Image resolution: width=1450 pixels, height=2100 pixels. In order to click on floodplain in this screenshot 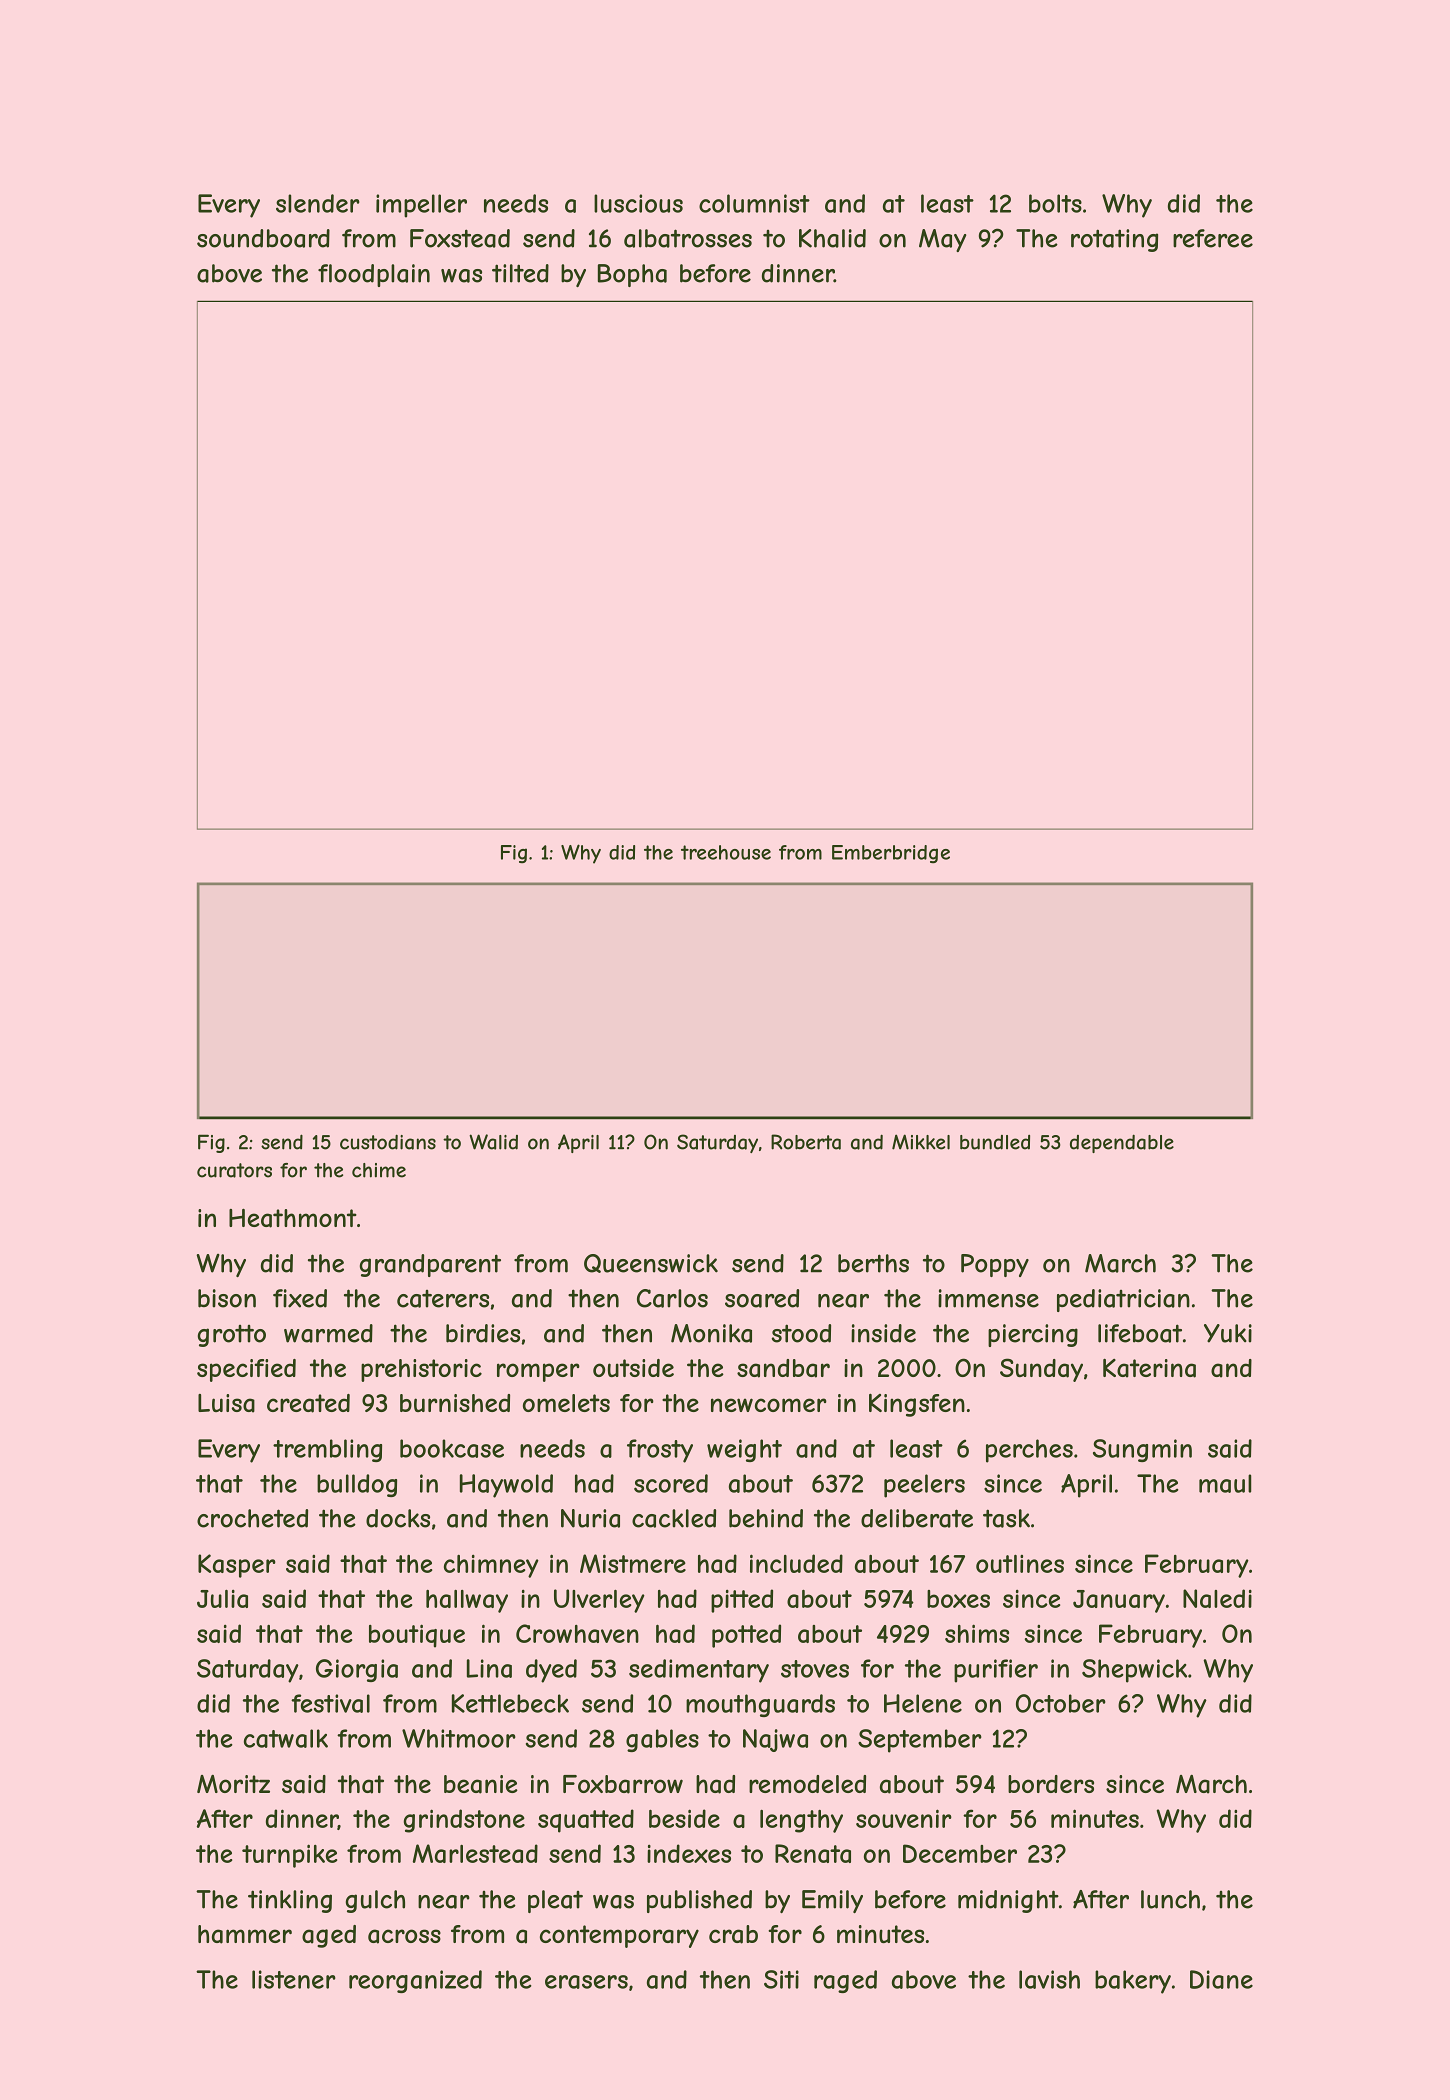, I will do `click(374, 275)`.
